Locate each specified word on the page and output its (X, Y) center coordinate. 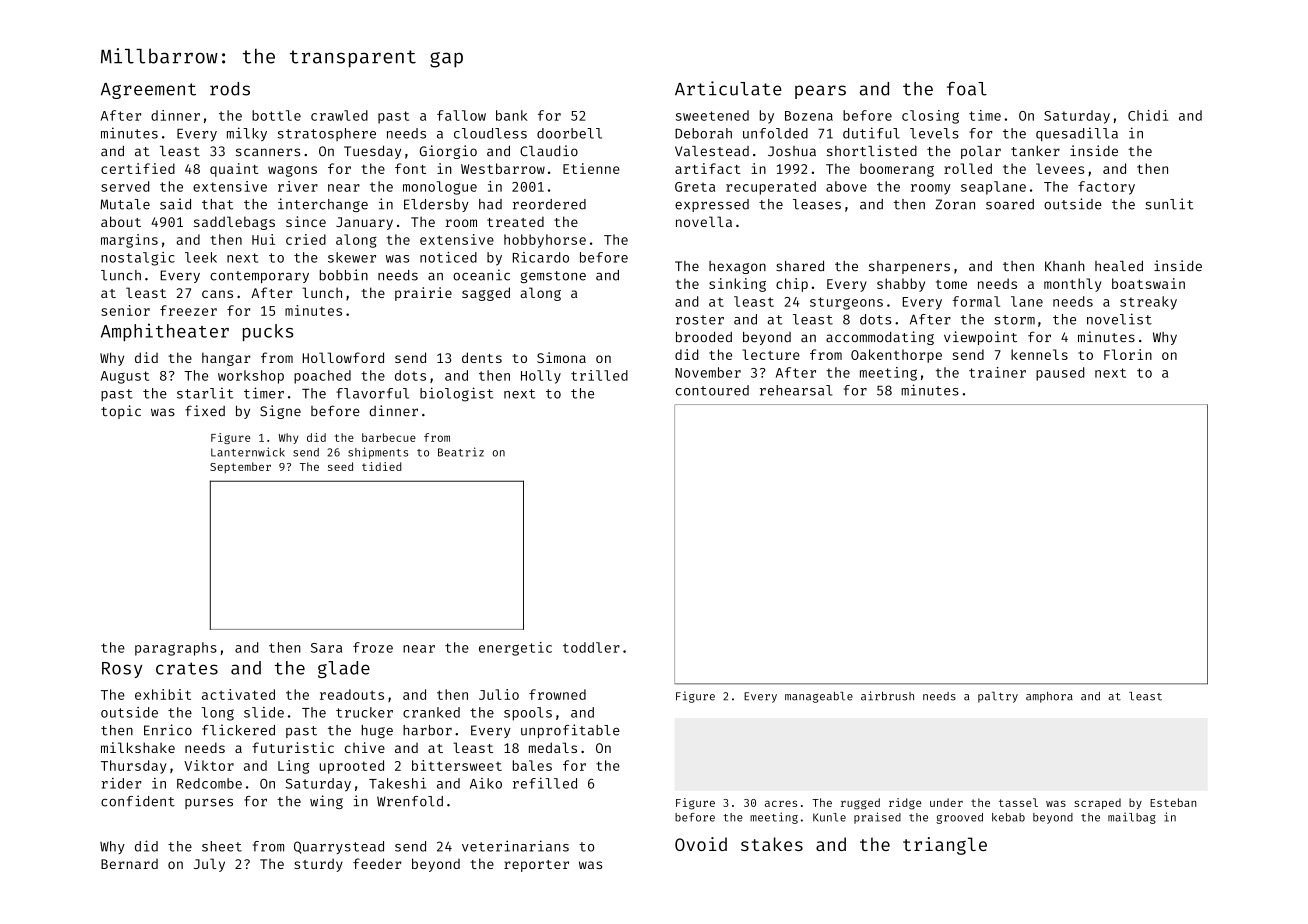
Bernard (129, 864)
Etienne (591, 168)
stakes (772, 844)
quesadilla (1077, 134)
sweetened (712, 115)
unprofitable (570, 731)
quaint (234, 170)
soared (1010, 204)
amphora (1049, 697)
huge (377, 731)
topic (121, 412)
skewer (352, 257)
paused (1060, 374)
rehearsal (796, 390)
